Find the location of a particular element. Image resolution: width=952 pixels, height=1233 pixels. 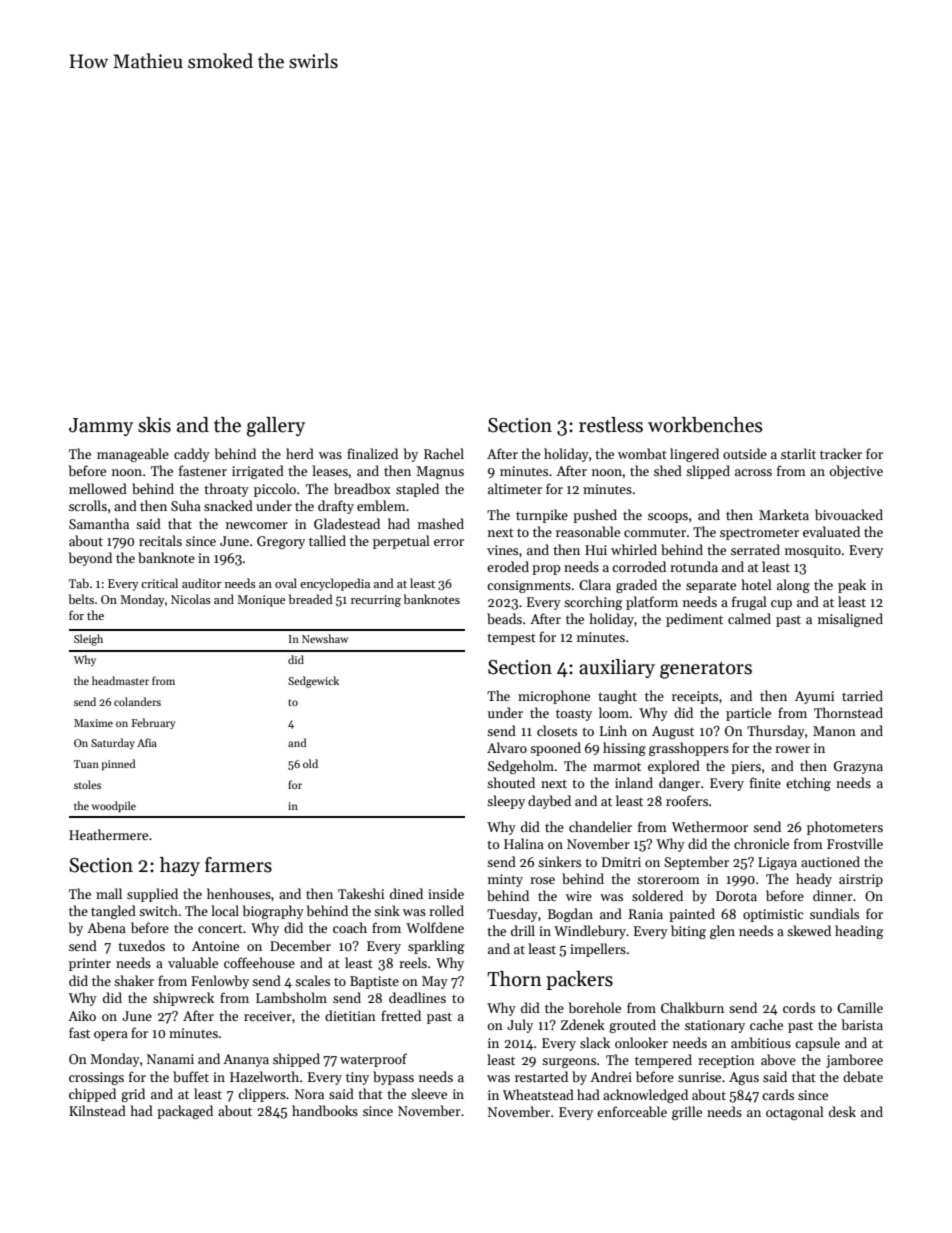

tracker is located at coordinates (841, 453).
